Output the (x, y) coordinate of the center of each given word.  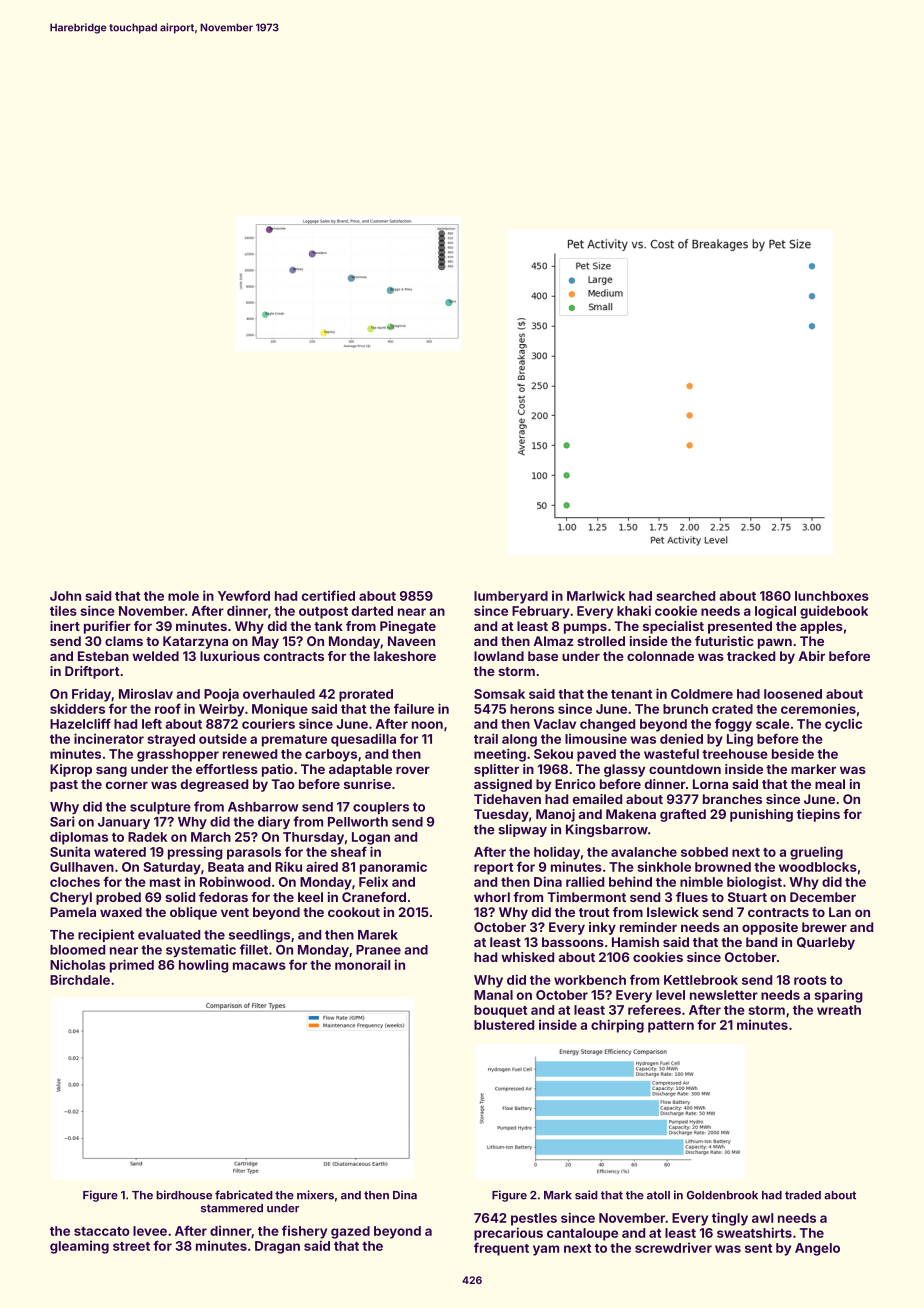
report (493, 869)
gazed (350, 1232)
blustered (504, 1025)
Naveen (411, 641)
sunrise (367, 784)
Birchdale (80, 979)
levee (150, 1231)
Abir (811, 656)
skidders (77, 708)
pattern (671, 1027)
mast (165, 882)
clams (124, 641)
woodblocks (818, 867)
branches (732, 799)
